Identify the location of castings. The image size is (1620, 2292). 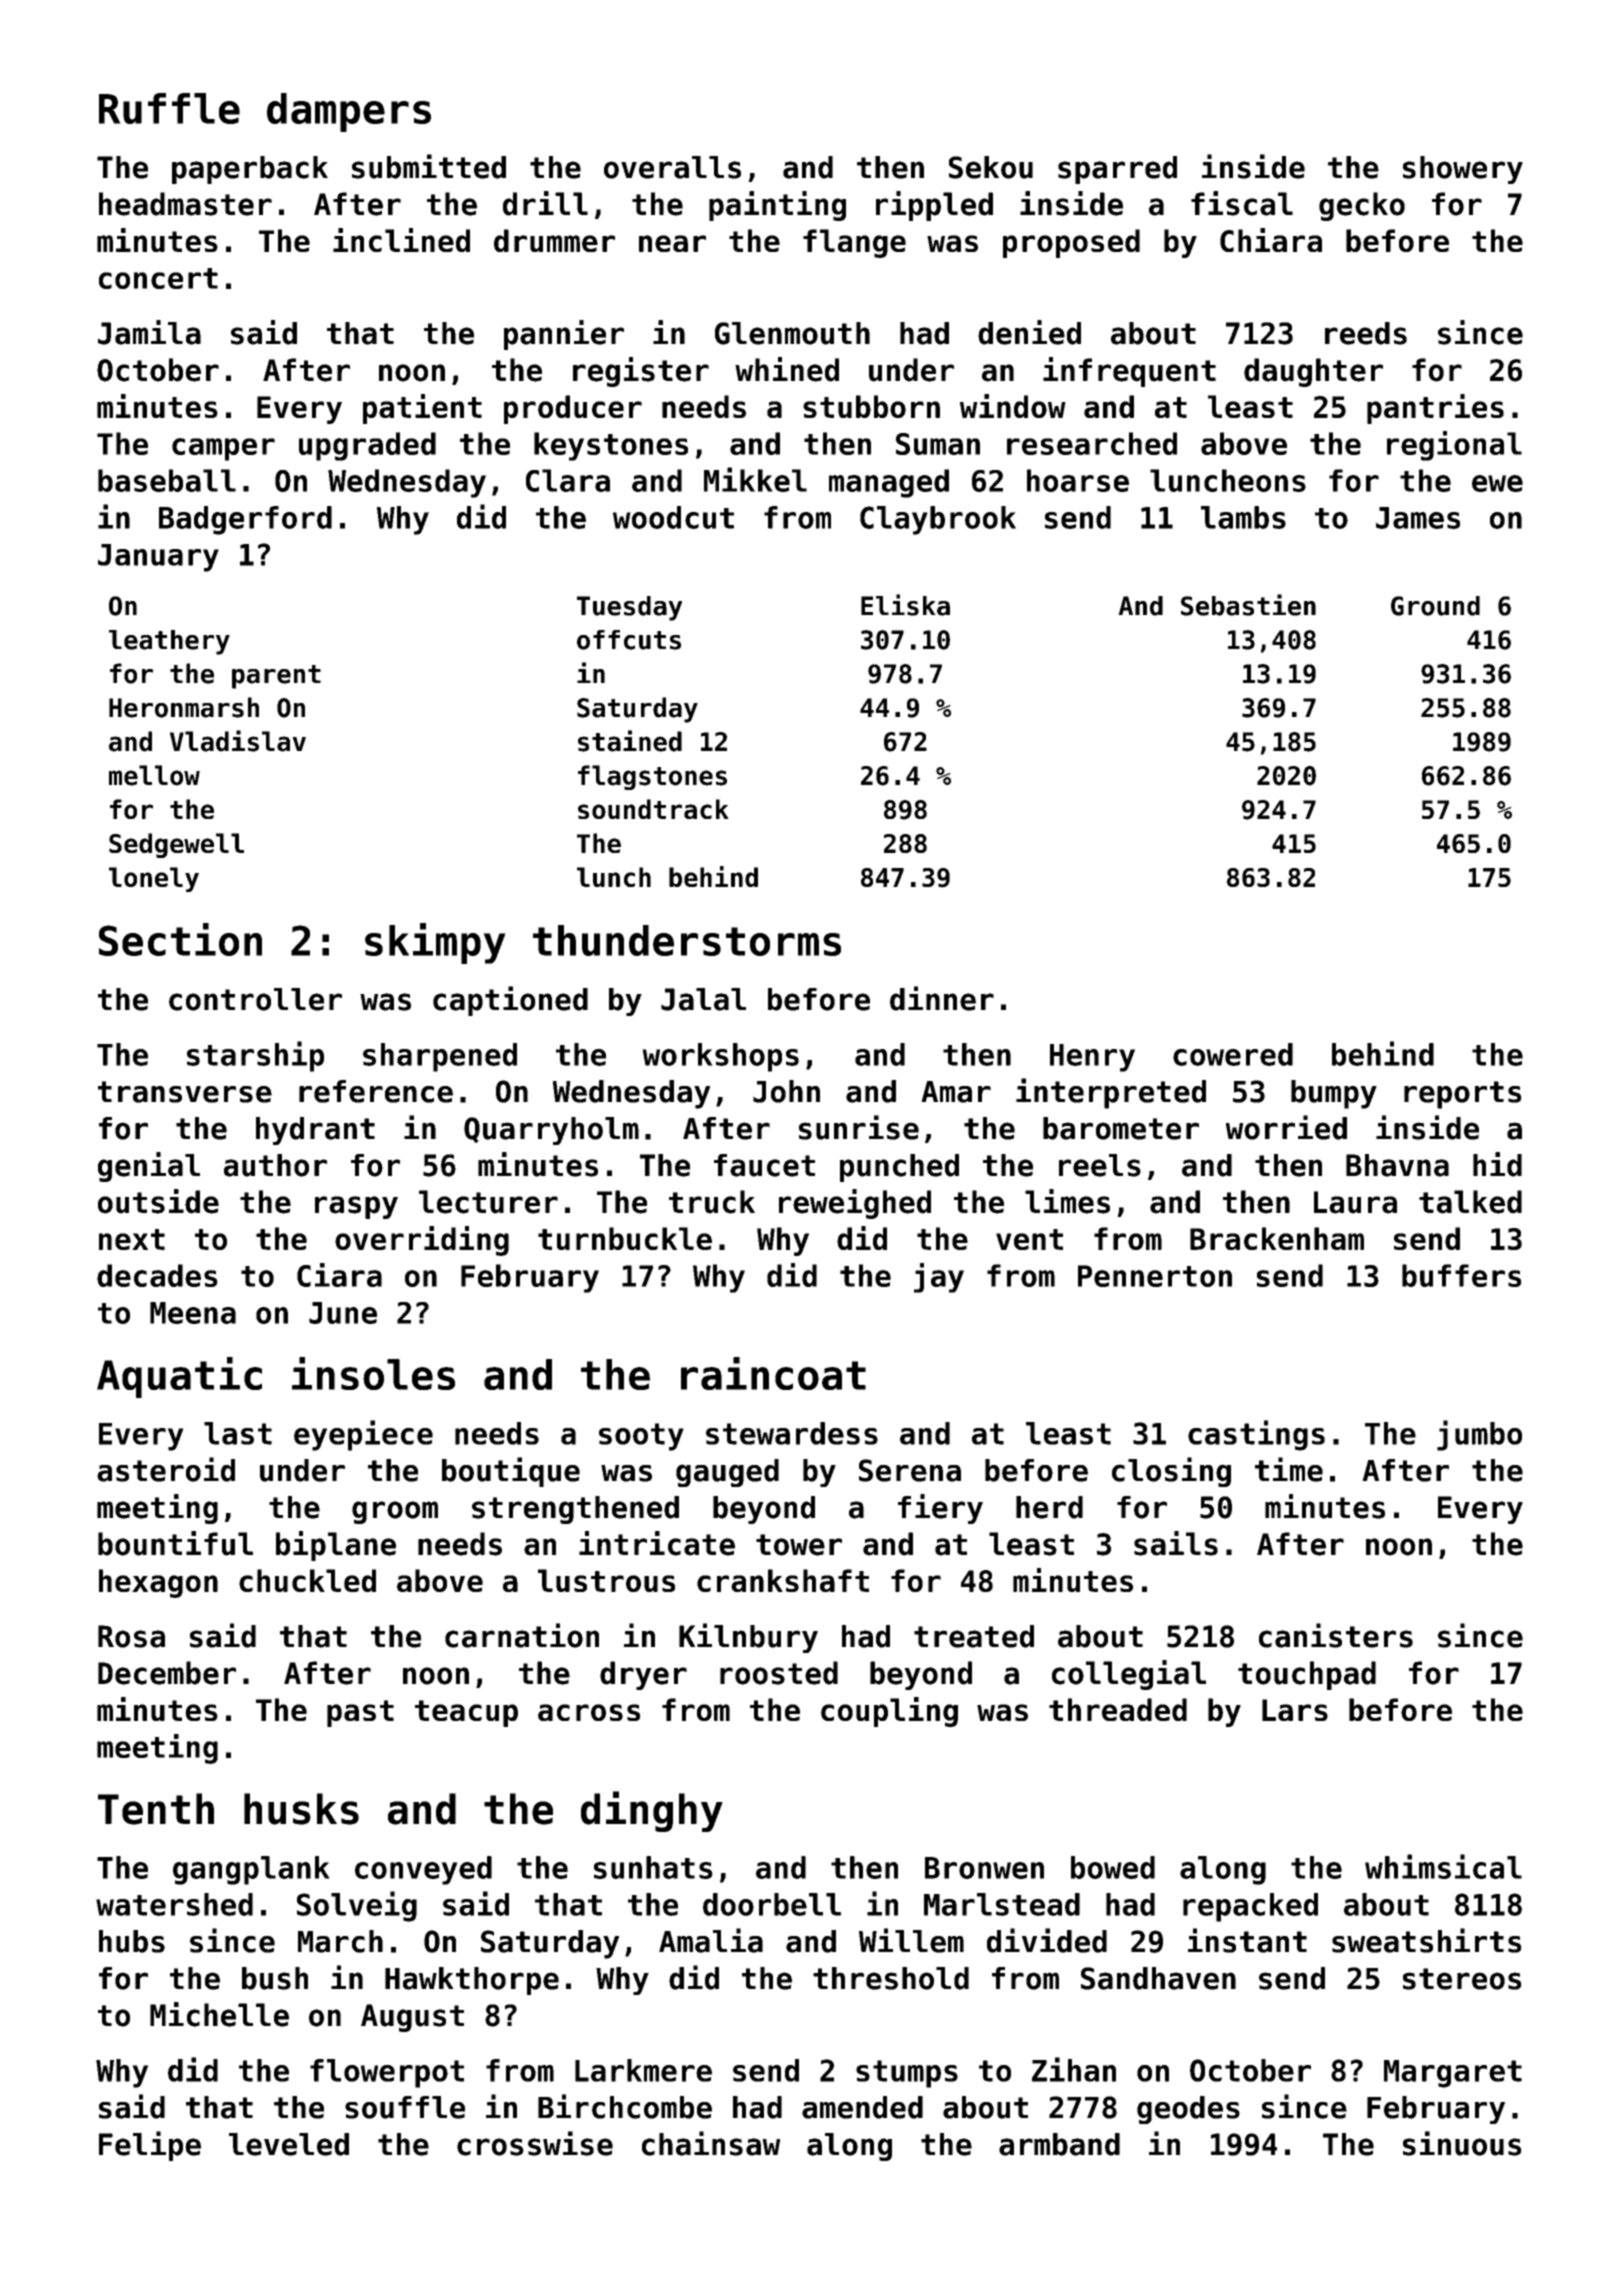
(1256, 1435).
